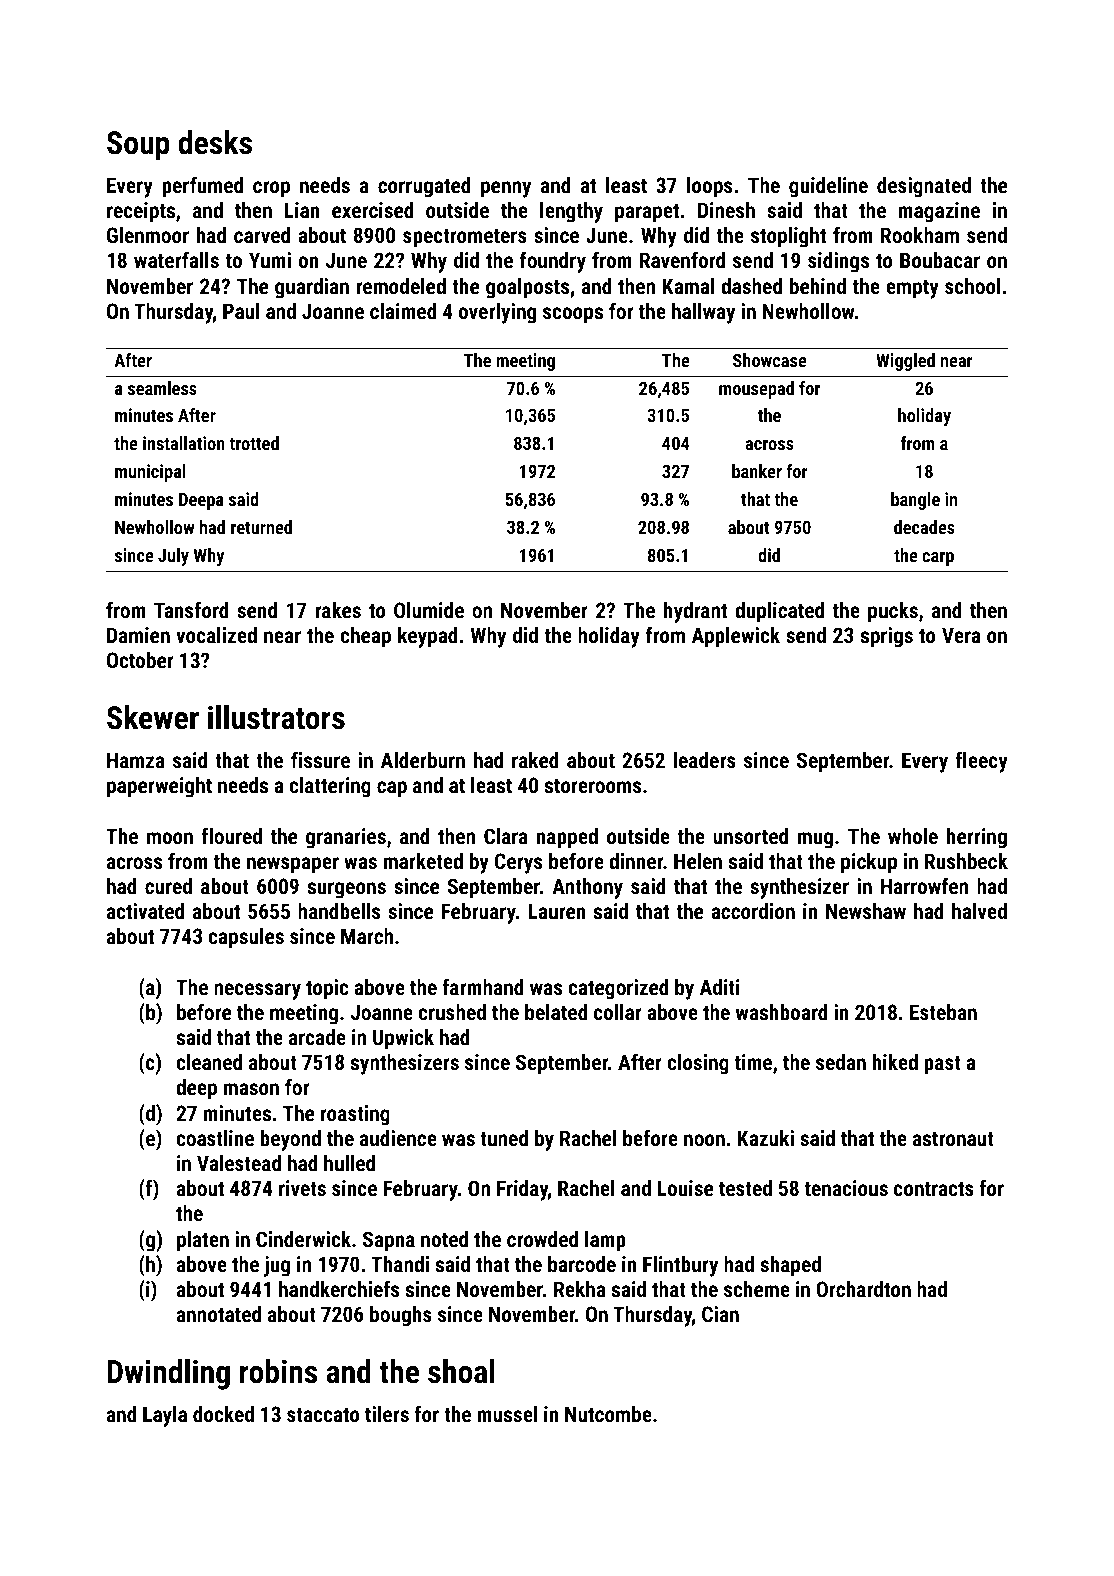  Describe the element at coordinates (231, 835) in the document. I see `floured` at that location.
